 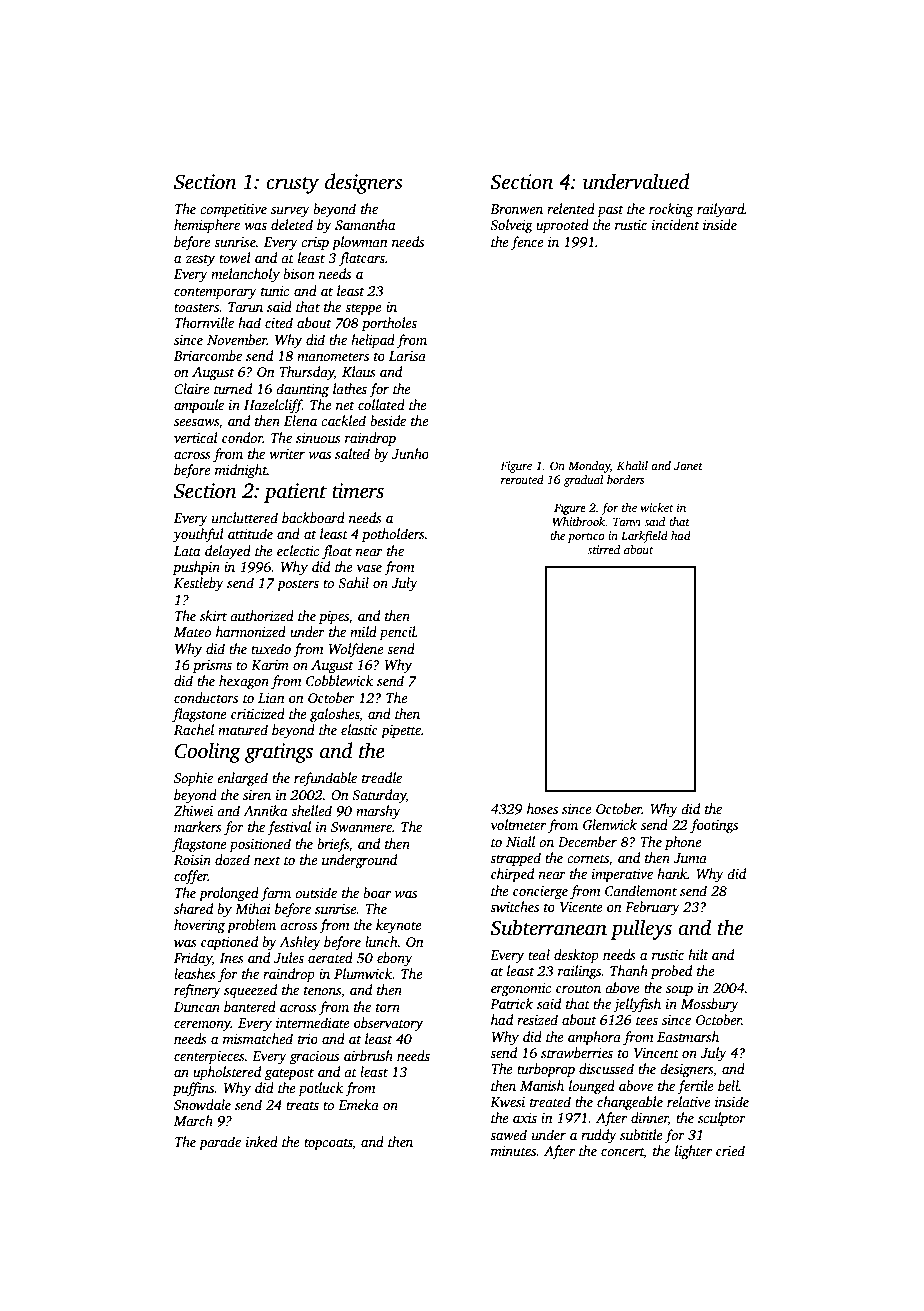 I want to click on Bronwen, so click(x=516, y=209).
